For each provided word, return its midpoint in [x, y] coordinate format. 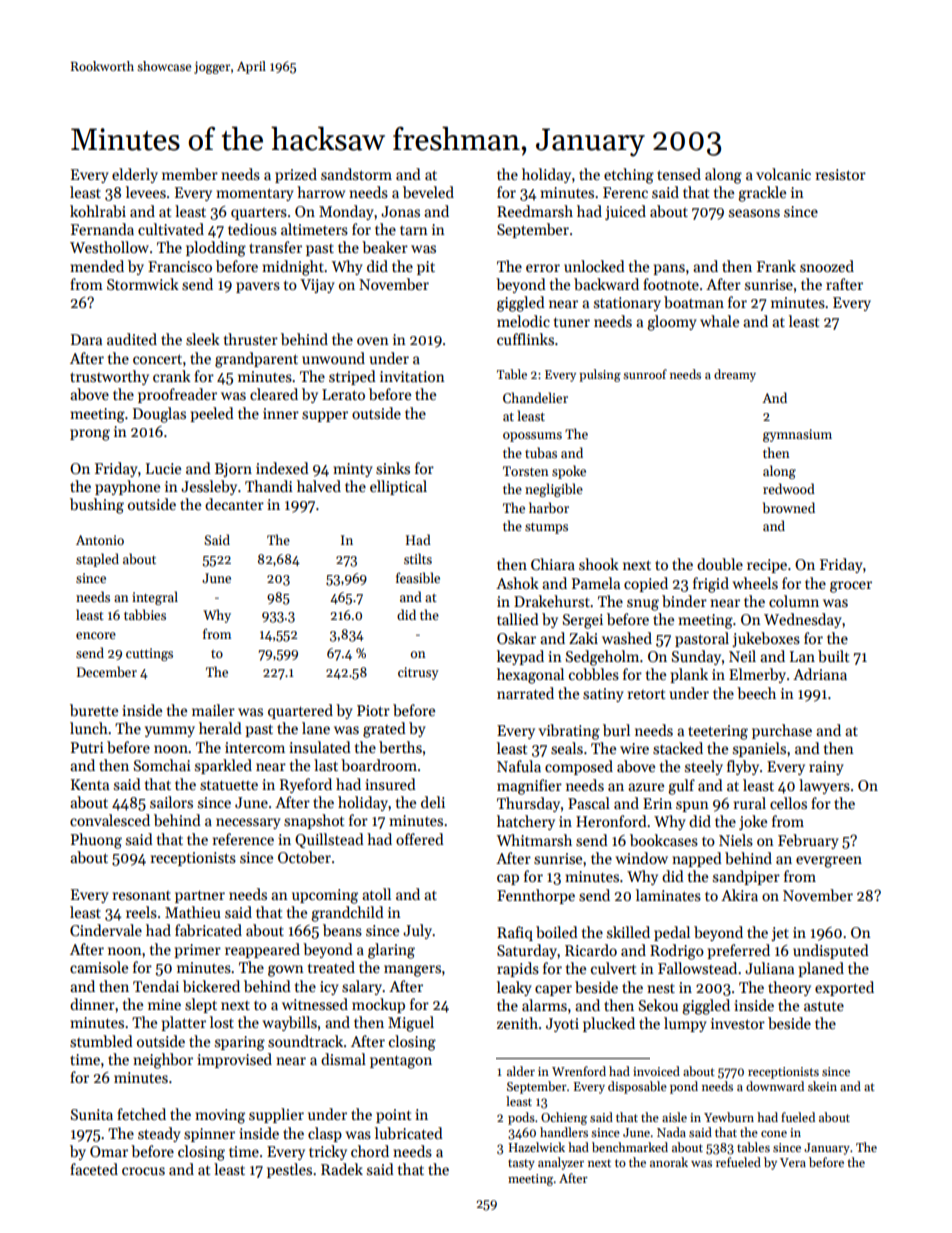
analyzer [561, 1163]
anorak [669, 1162]
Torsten [526, 471]
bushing [97, 506]
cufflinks [525, 339]
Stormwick [143, 284]
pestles [289, 1170]
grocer [851, 587]
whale [719, 321]
